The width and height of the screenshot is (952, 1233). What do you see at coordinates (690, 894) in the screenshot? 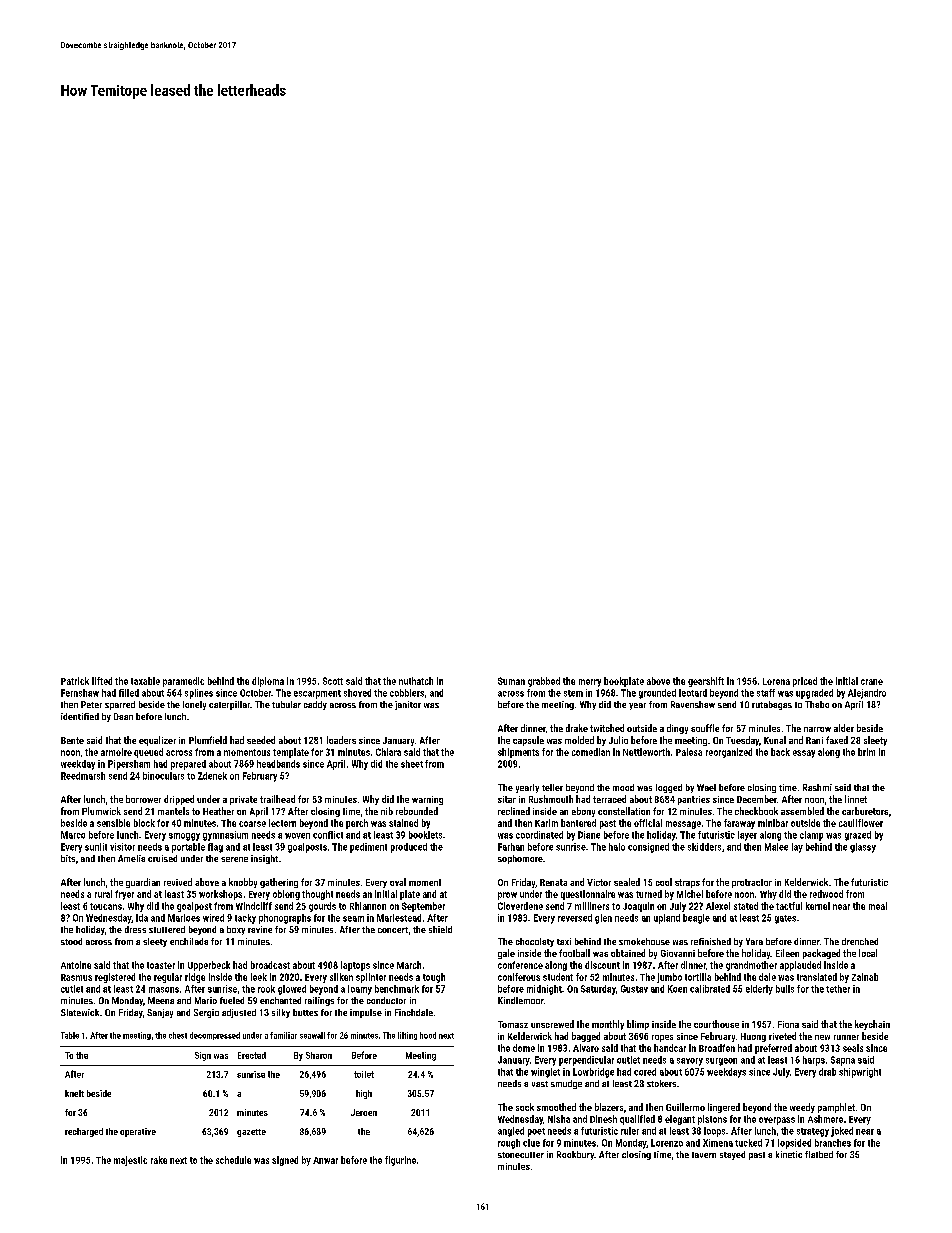
I see `Michel` at bounding box center [690, 894].
